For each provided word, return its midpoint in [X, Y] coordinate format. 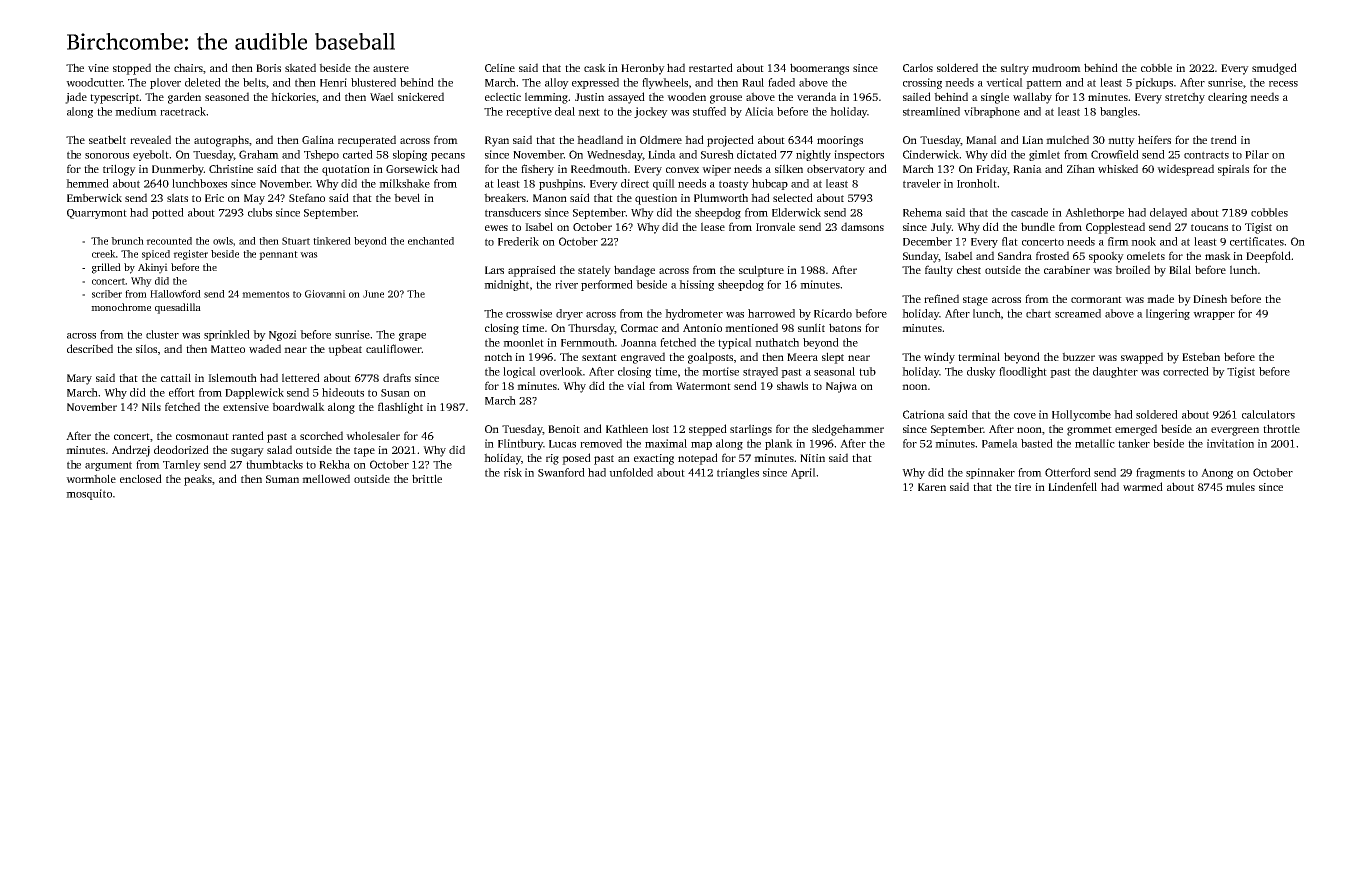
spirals [1233, 170]
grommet [1089, 431]
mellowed [326, 478]
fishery [537, 170]
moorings [840, 141]
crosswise [529, 313]
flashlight [400, 408]
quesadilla [178, 308]
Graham [259, 154]
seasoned [227, 96]
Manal [981, 139]
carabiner [1067, 269]
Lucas [562, 444]
